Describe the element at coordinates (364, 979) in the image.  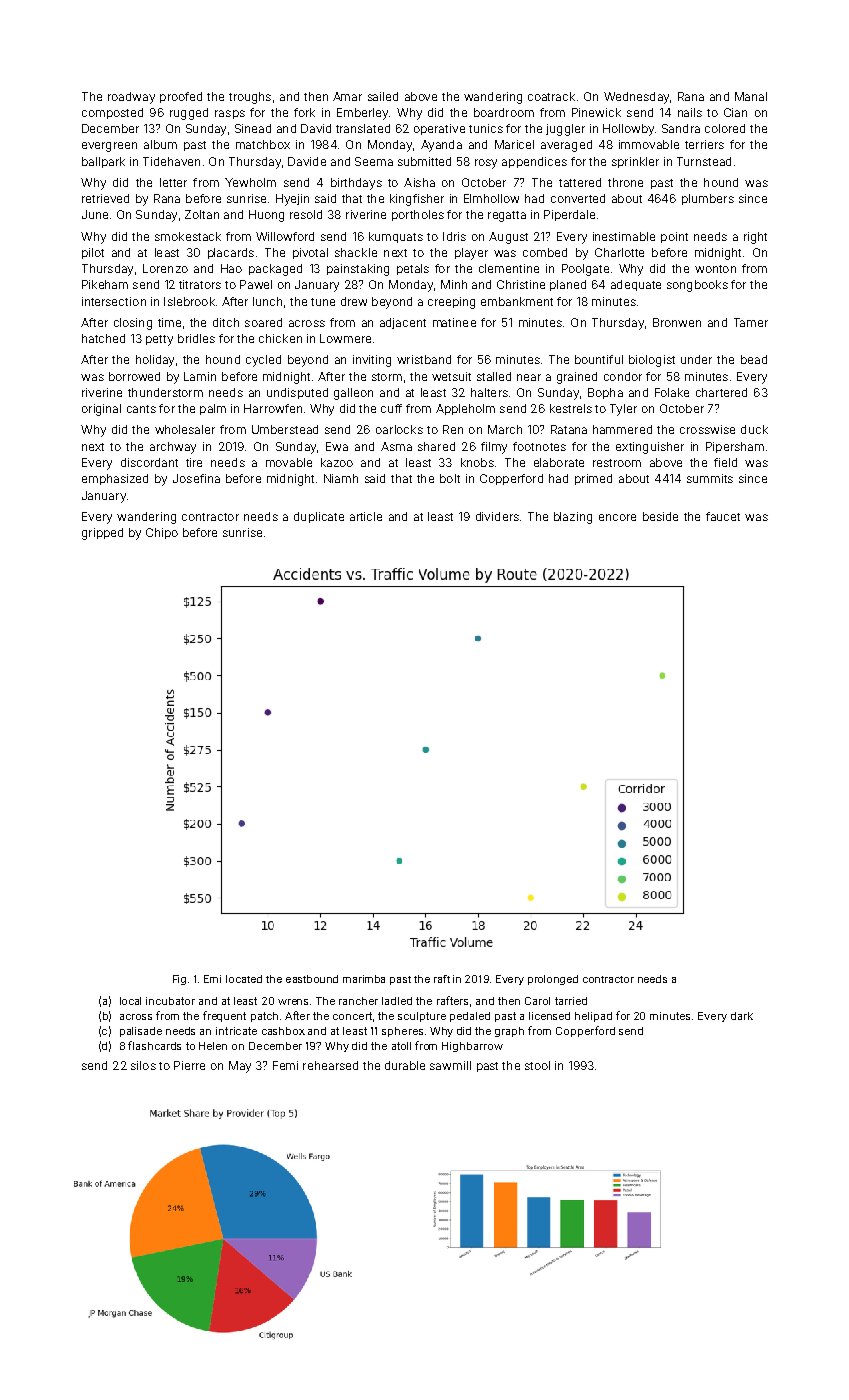
I see `marimba` at that location.
